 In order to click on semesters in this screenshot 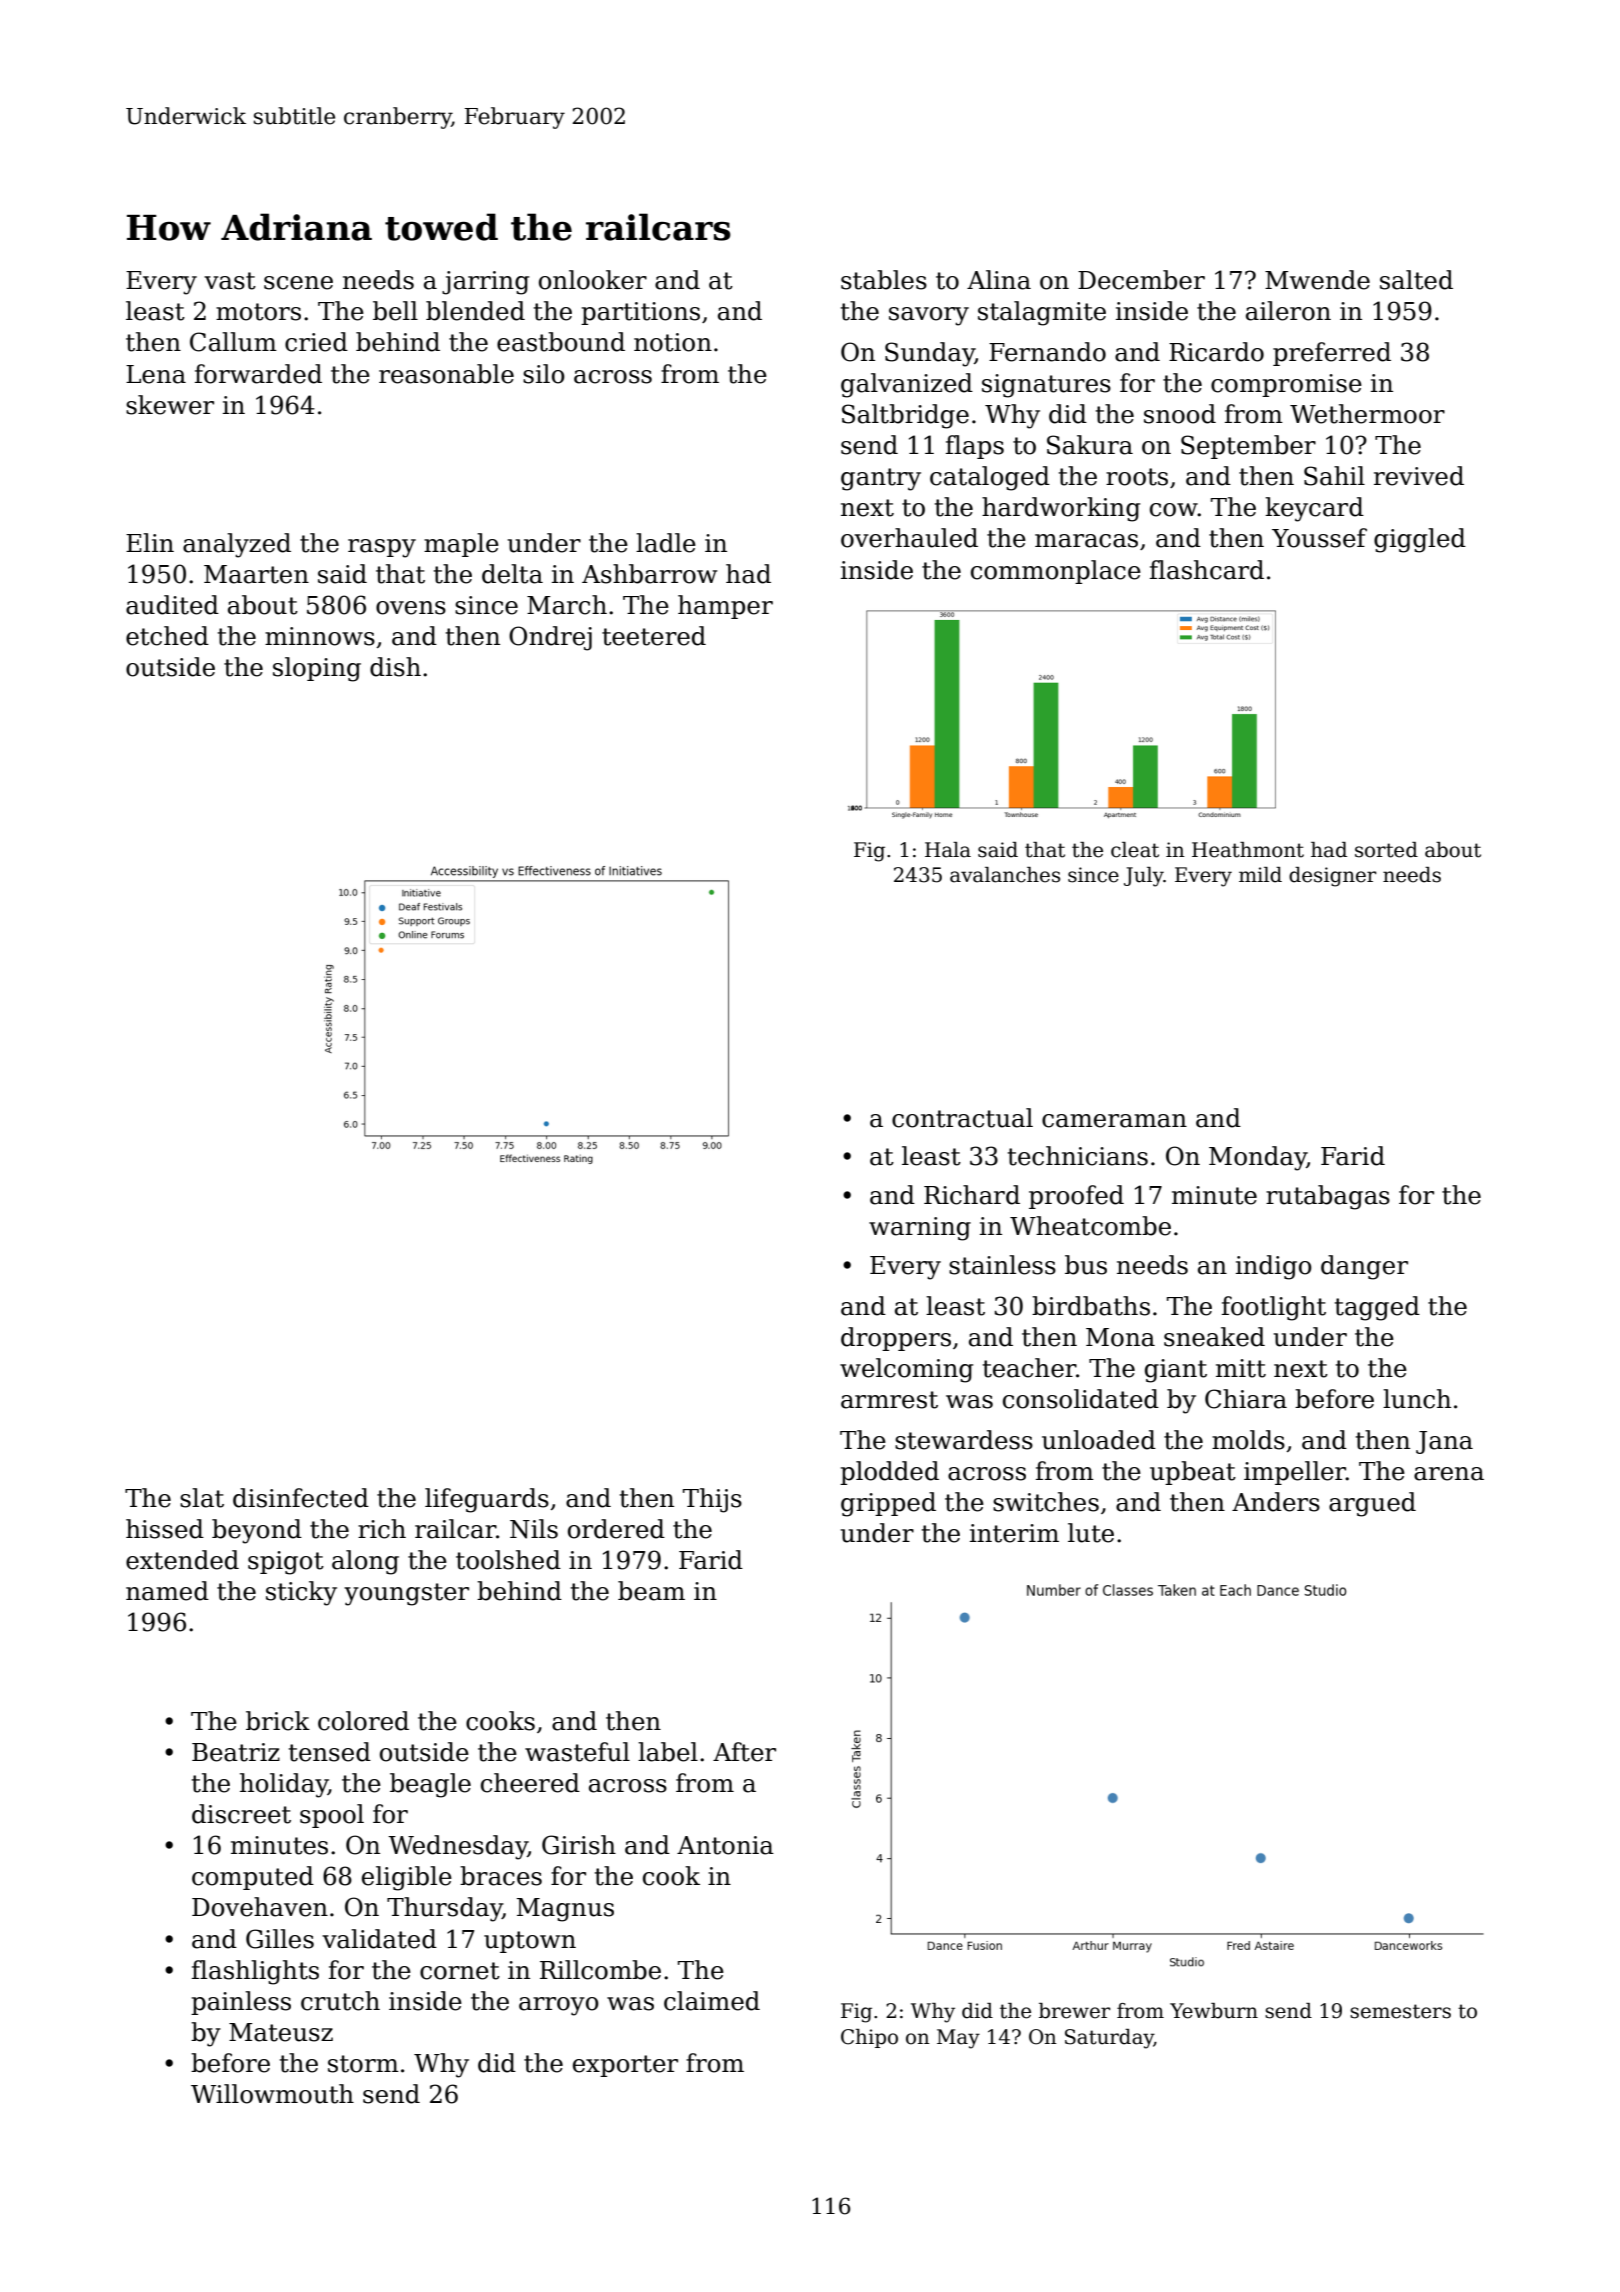, I will do `click(1400, 2011)`.
